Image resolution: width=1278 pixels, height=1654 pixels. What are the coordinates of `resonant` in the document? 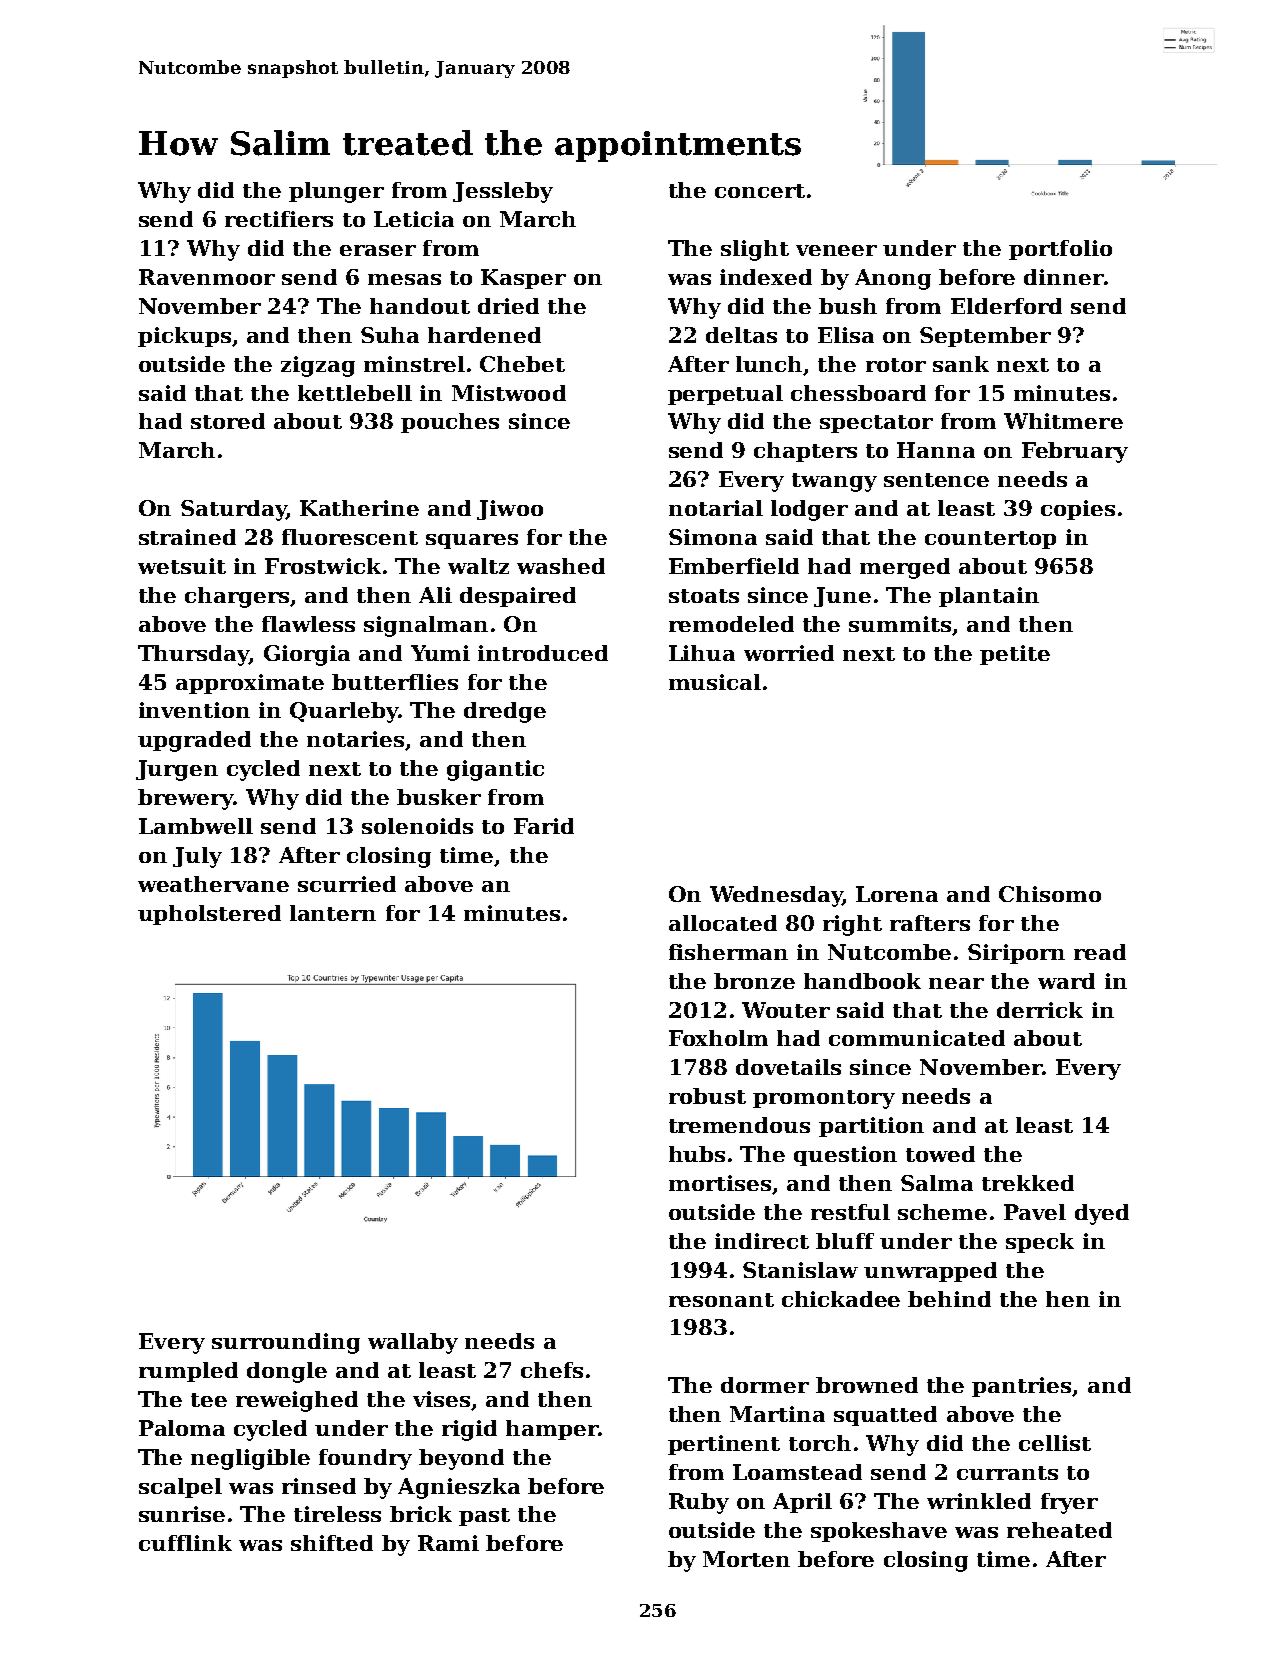 It's located at (721, 1300).
